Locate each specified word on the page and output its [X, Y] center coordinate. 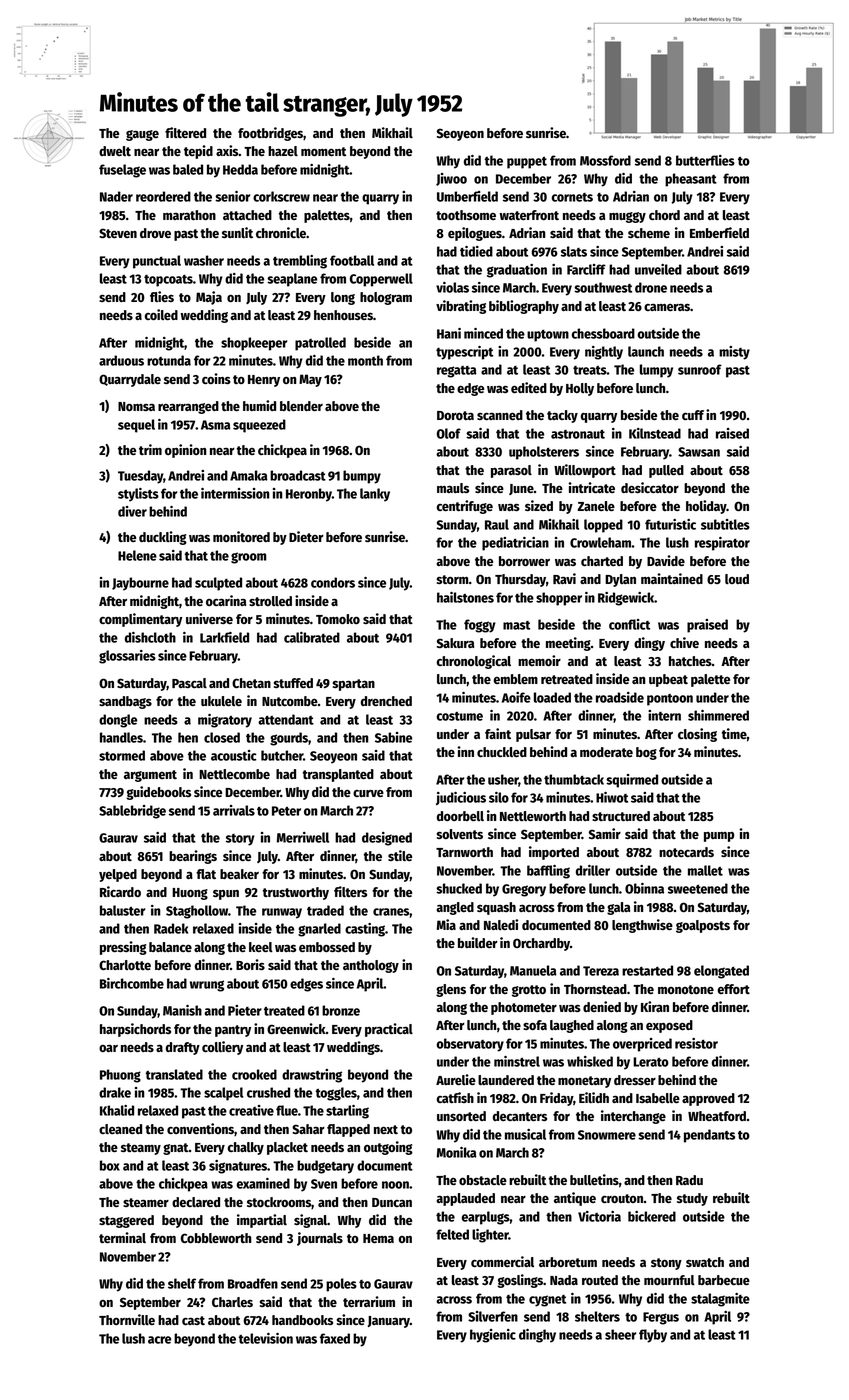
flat [206, 874]
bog [646, 753]
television [266, 1338]
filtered [185, 132]
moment [323, 151]
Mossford [605, 160]
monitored [241, 536]
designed [387, 839]
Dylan [620, 580]
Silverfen [493, 1316]
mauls [453, 488]
